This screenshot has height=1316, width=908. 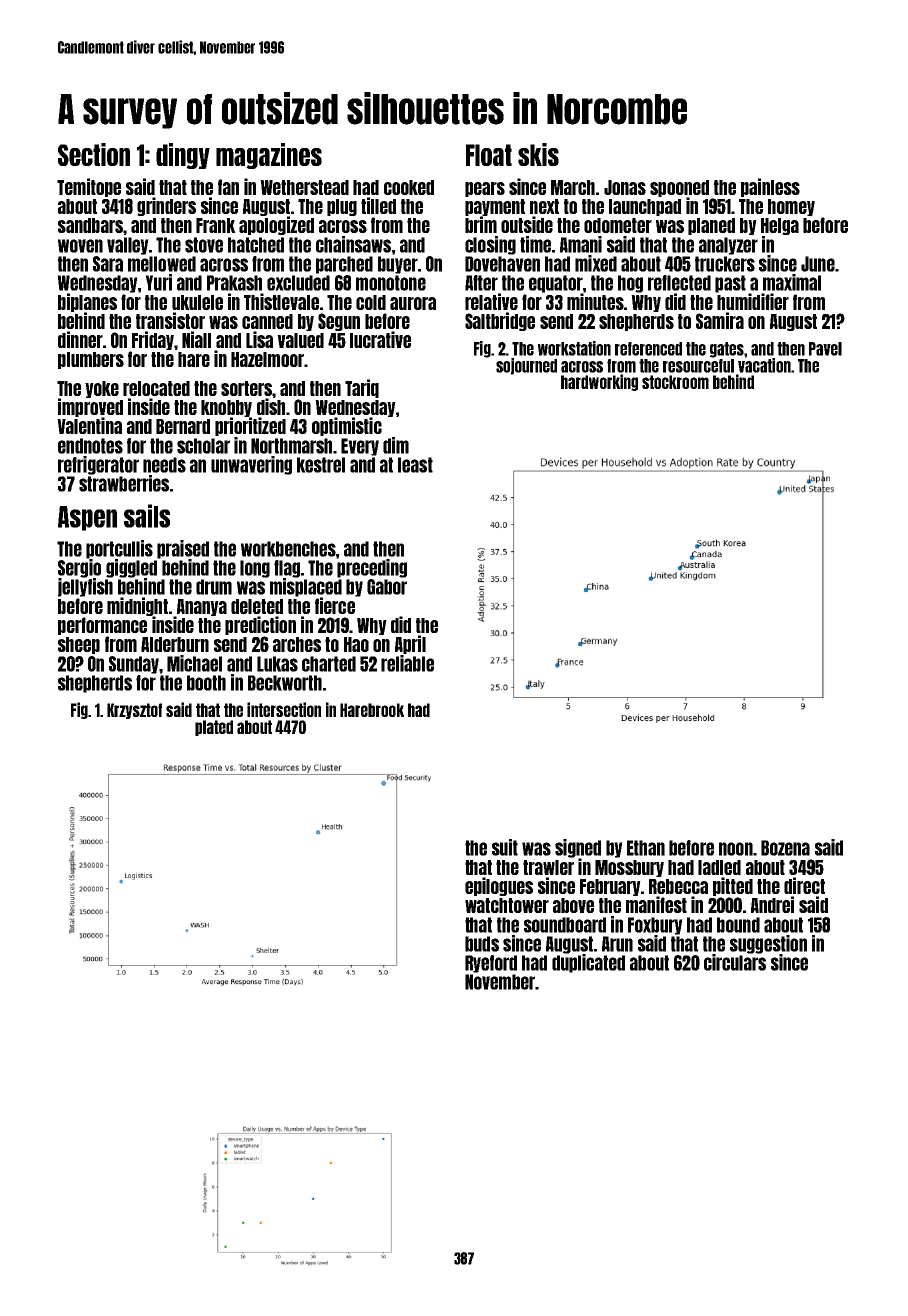 What do you see at coordinates (825, 349) in the screenshot?
I see `Pavel` at bounding box center [825, 349].
